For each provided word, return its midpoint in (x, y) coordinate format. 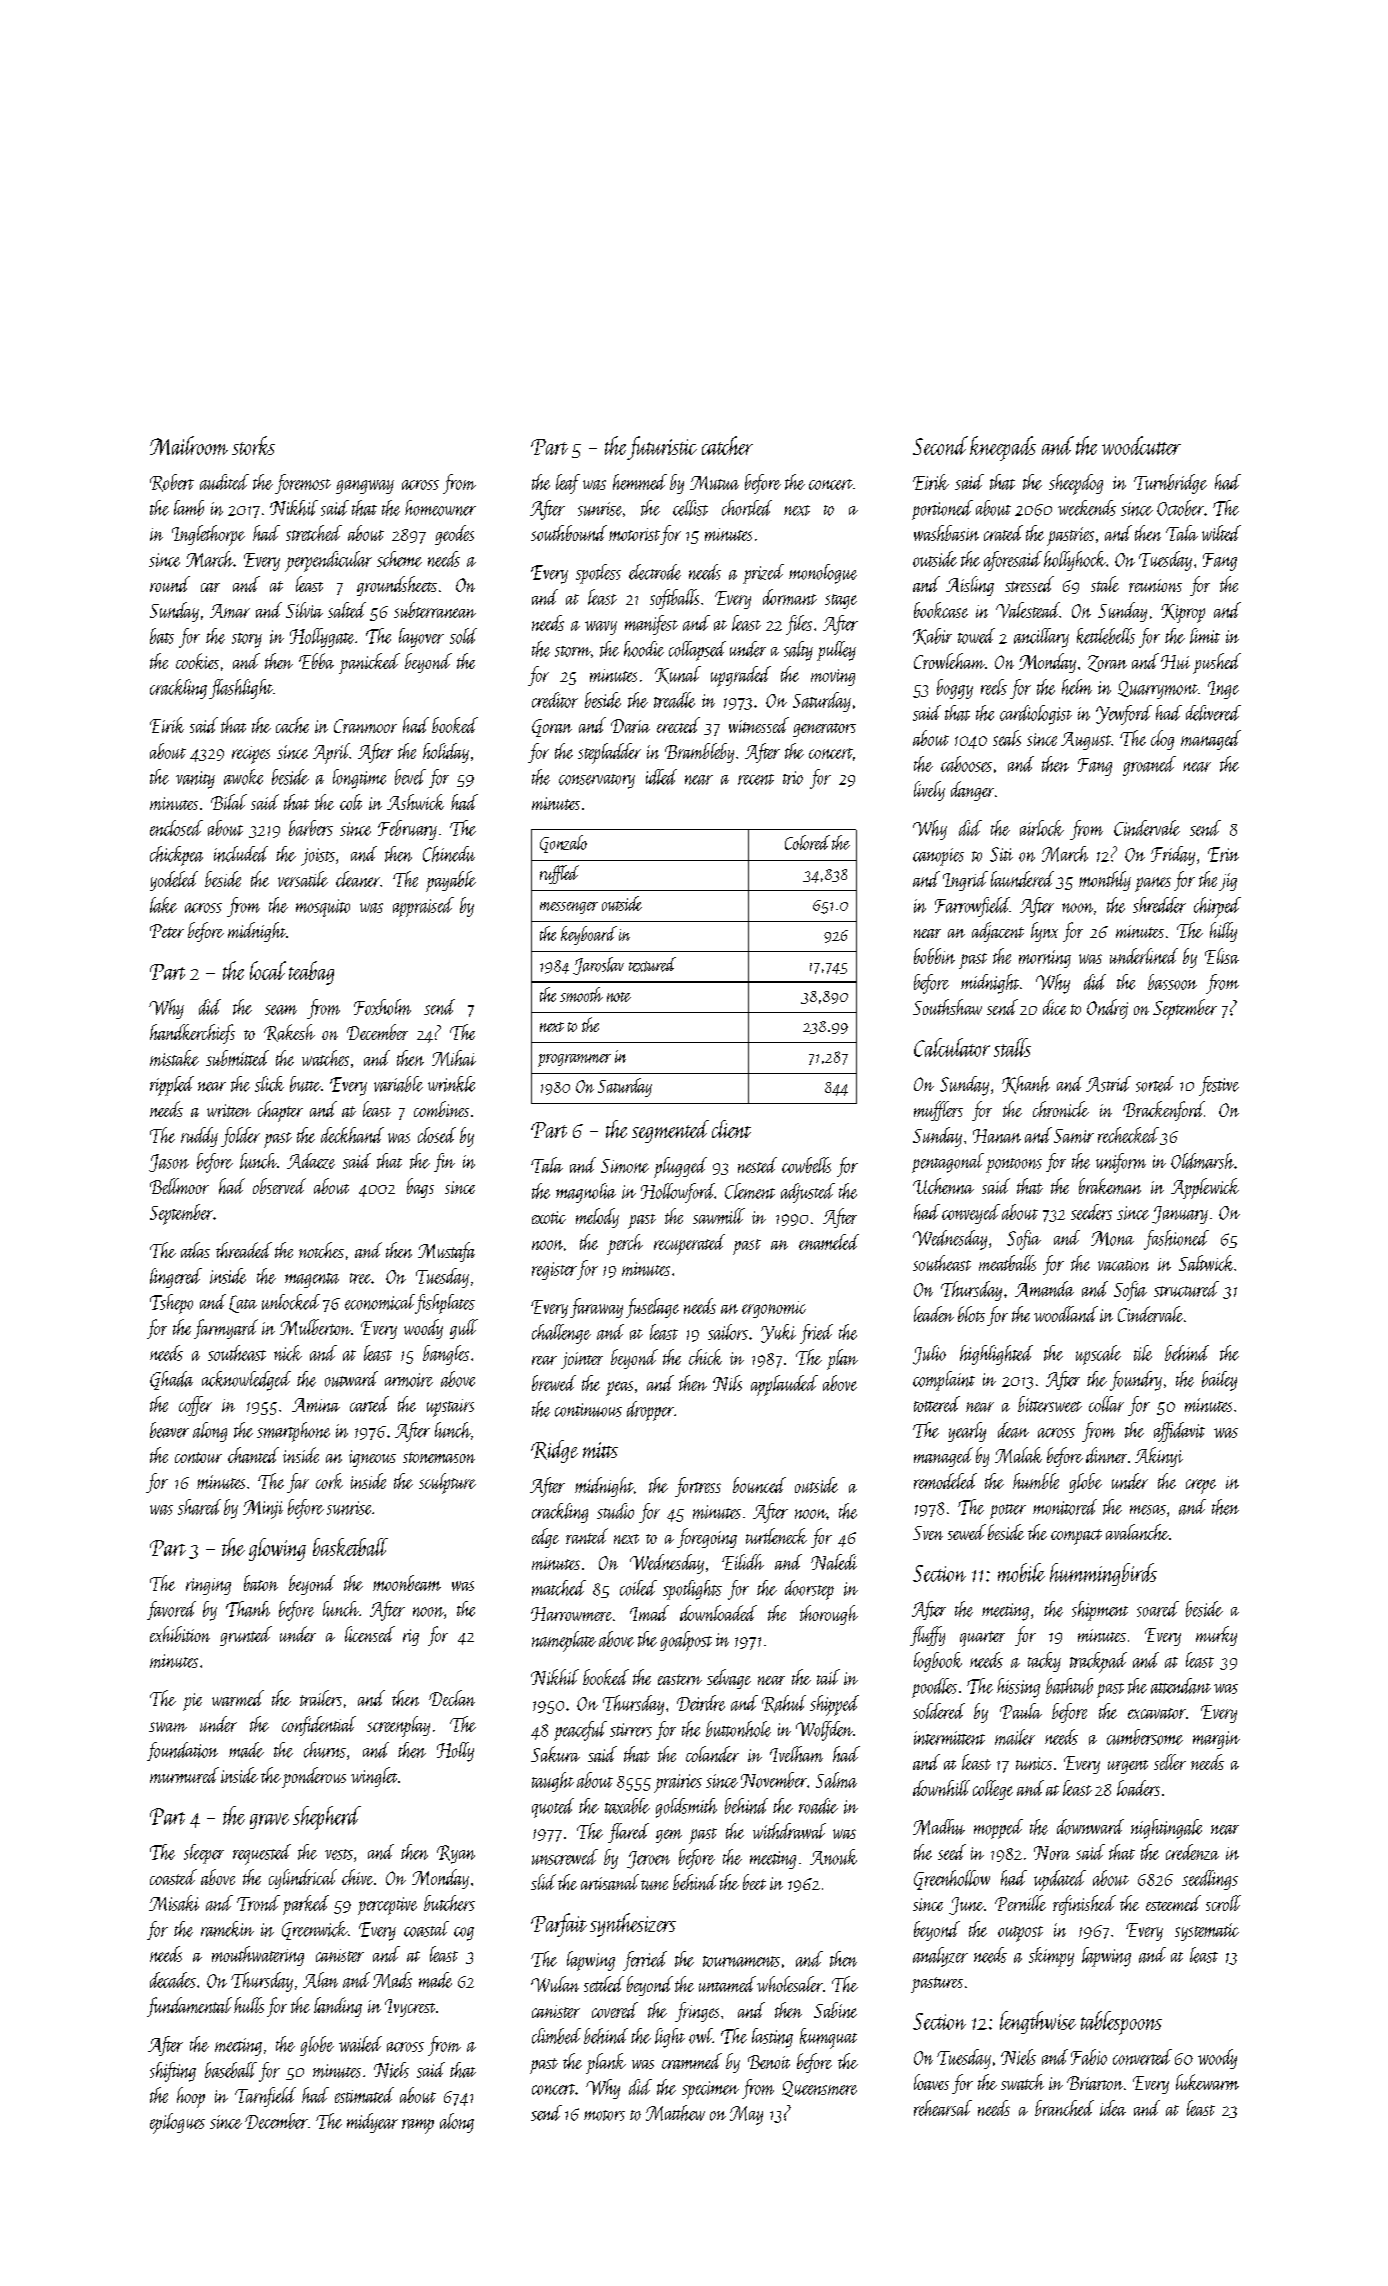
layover (421, 638)
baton (261, 1583)
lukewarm (1207, 2082)
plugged (680, 1167)
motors (604, 2115)
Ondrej (1107, 1009)
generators (824, 730)
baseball (231, 2070)
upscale (1098, 1355)
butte (305, 1084)
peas (619, 1388)
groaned (1149, 766)
